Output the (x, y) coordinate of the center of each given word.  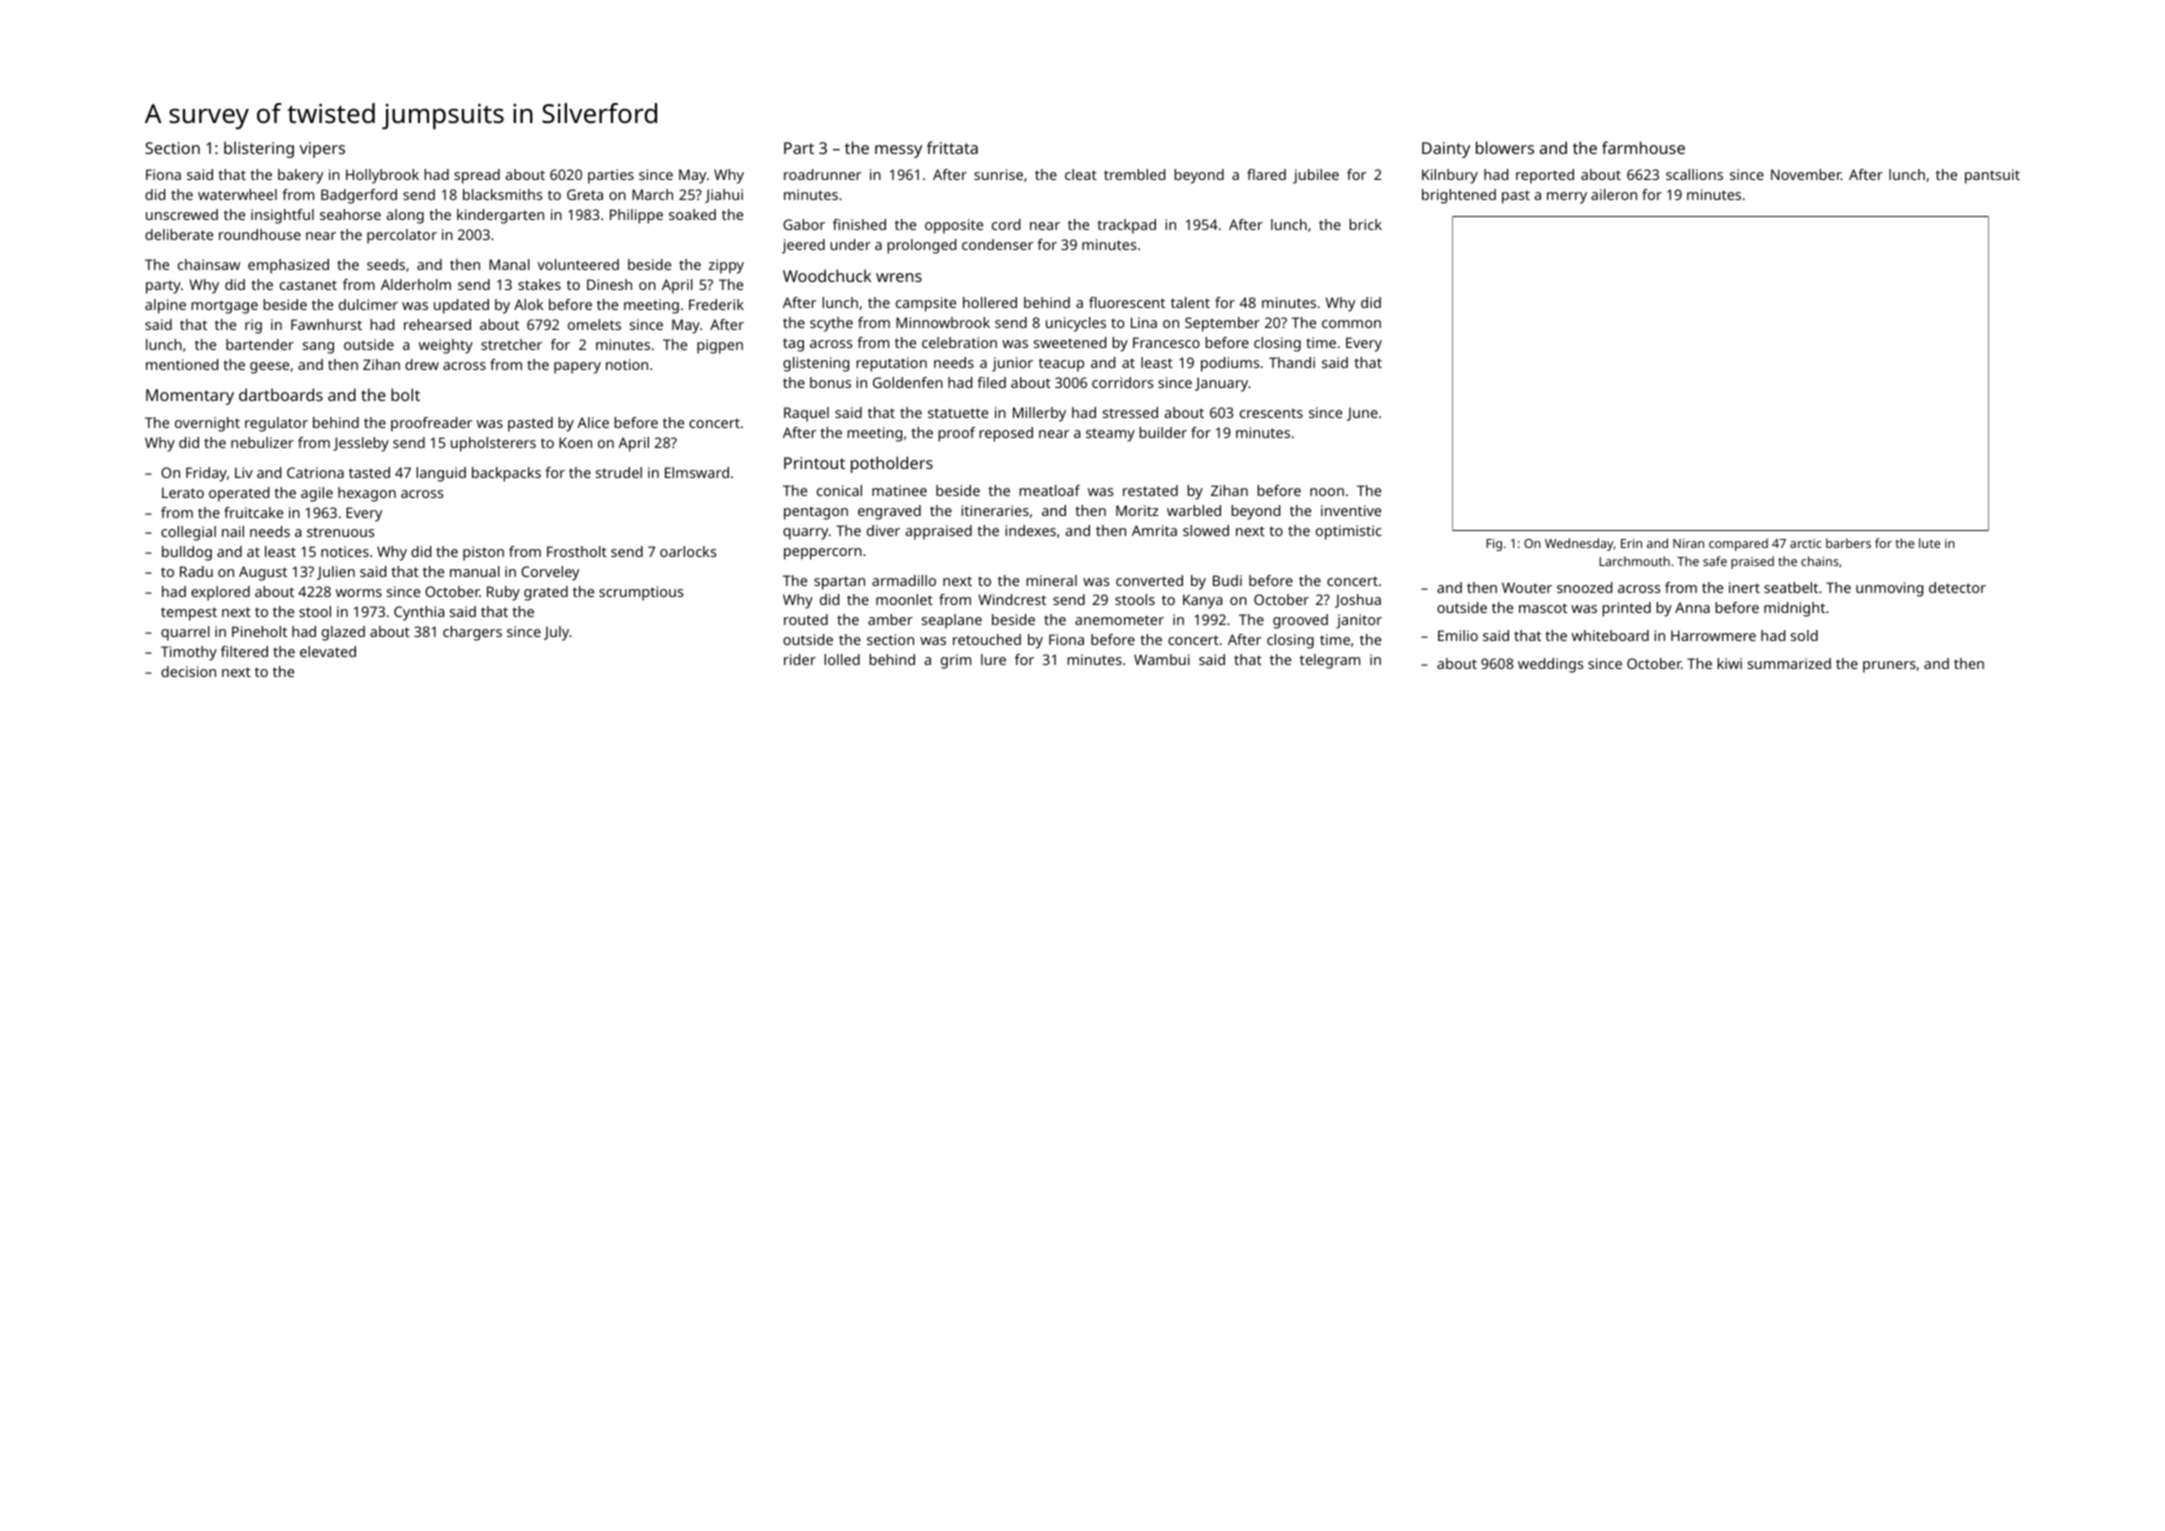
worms (359, 593)
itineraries (995, 510)
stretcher (511, 344)
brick (1365, 224)
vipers (322, 150)
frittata (952, 147)
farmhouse (1643, 147)
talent (1190, 302)
